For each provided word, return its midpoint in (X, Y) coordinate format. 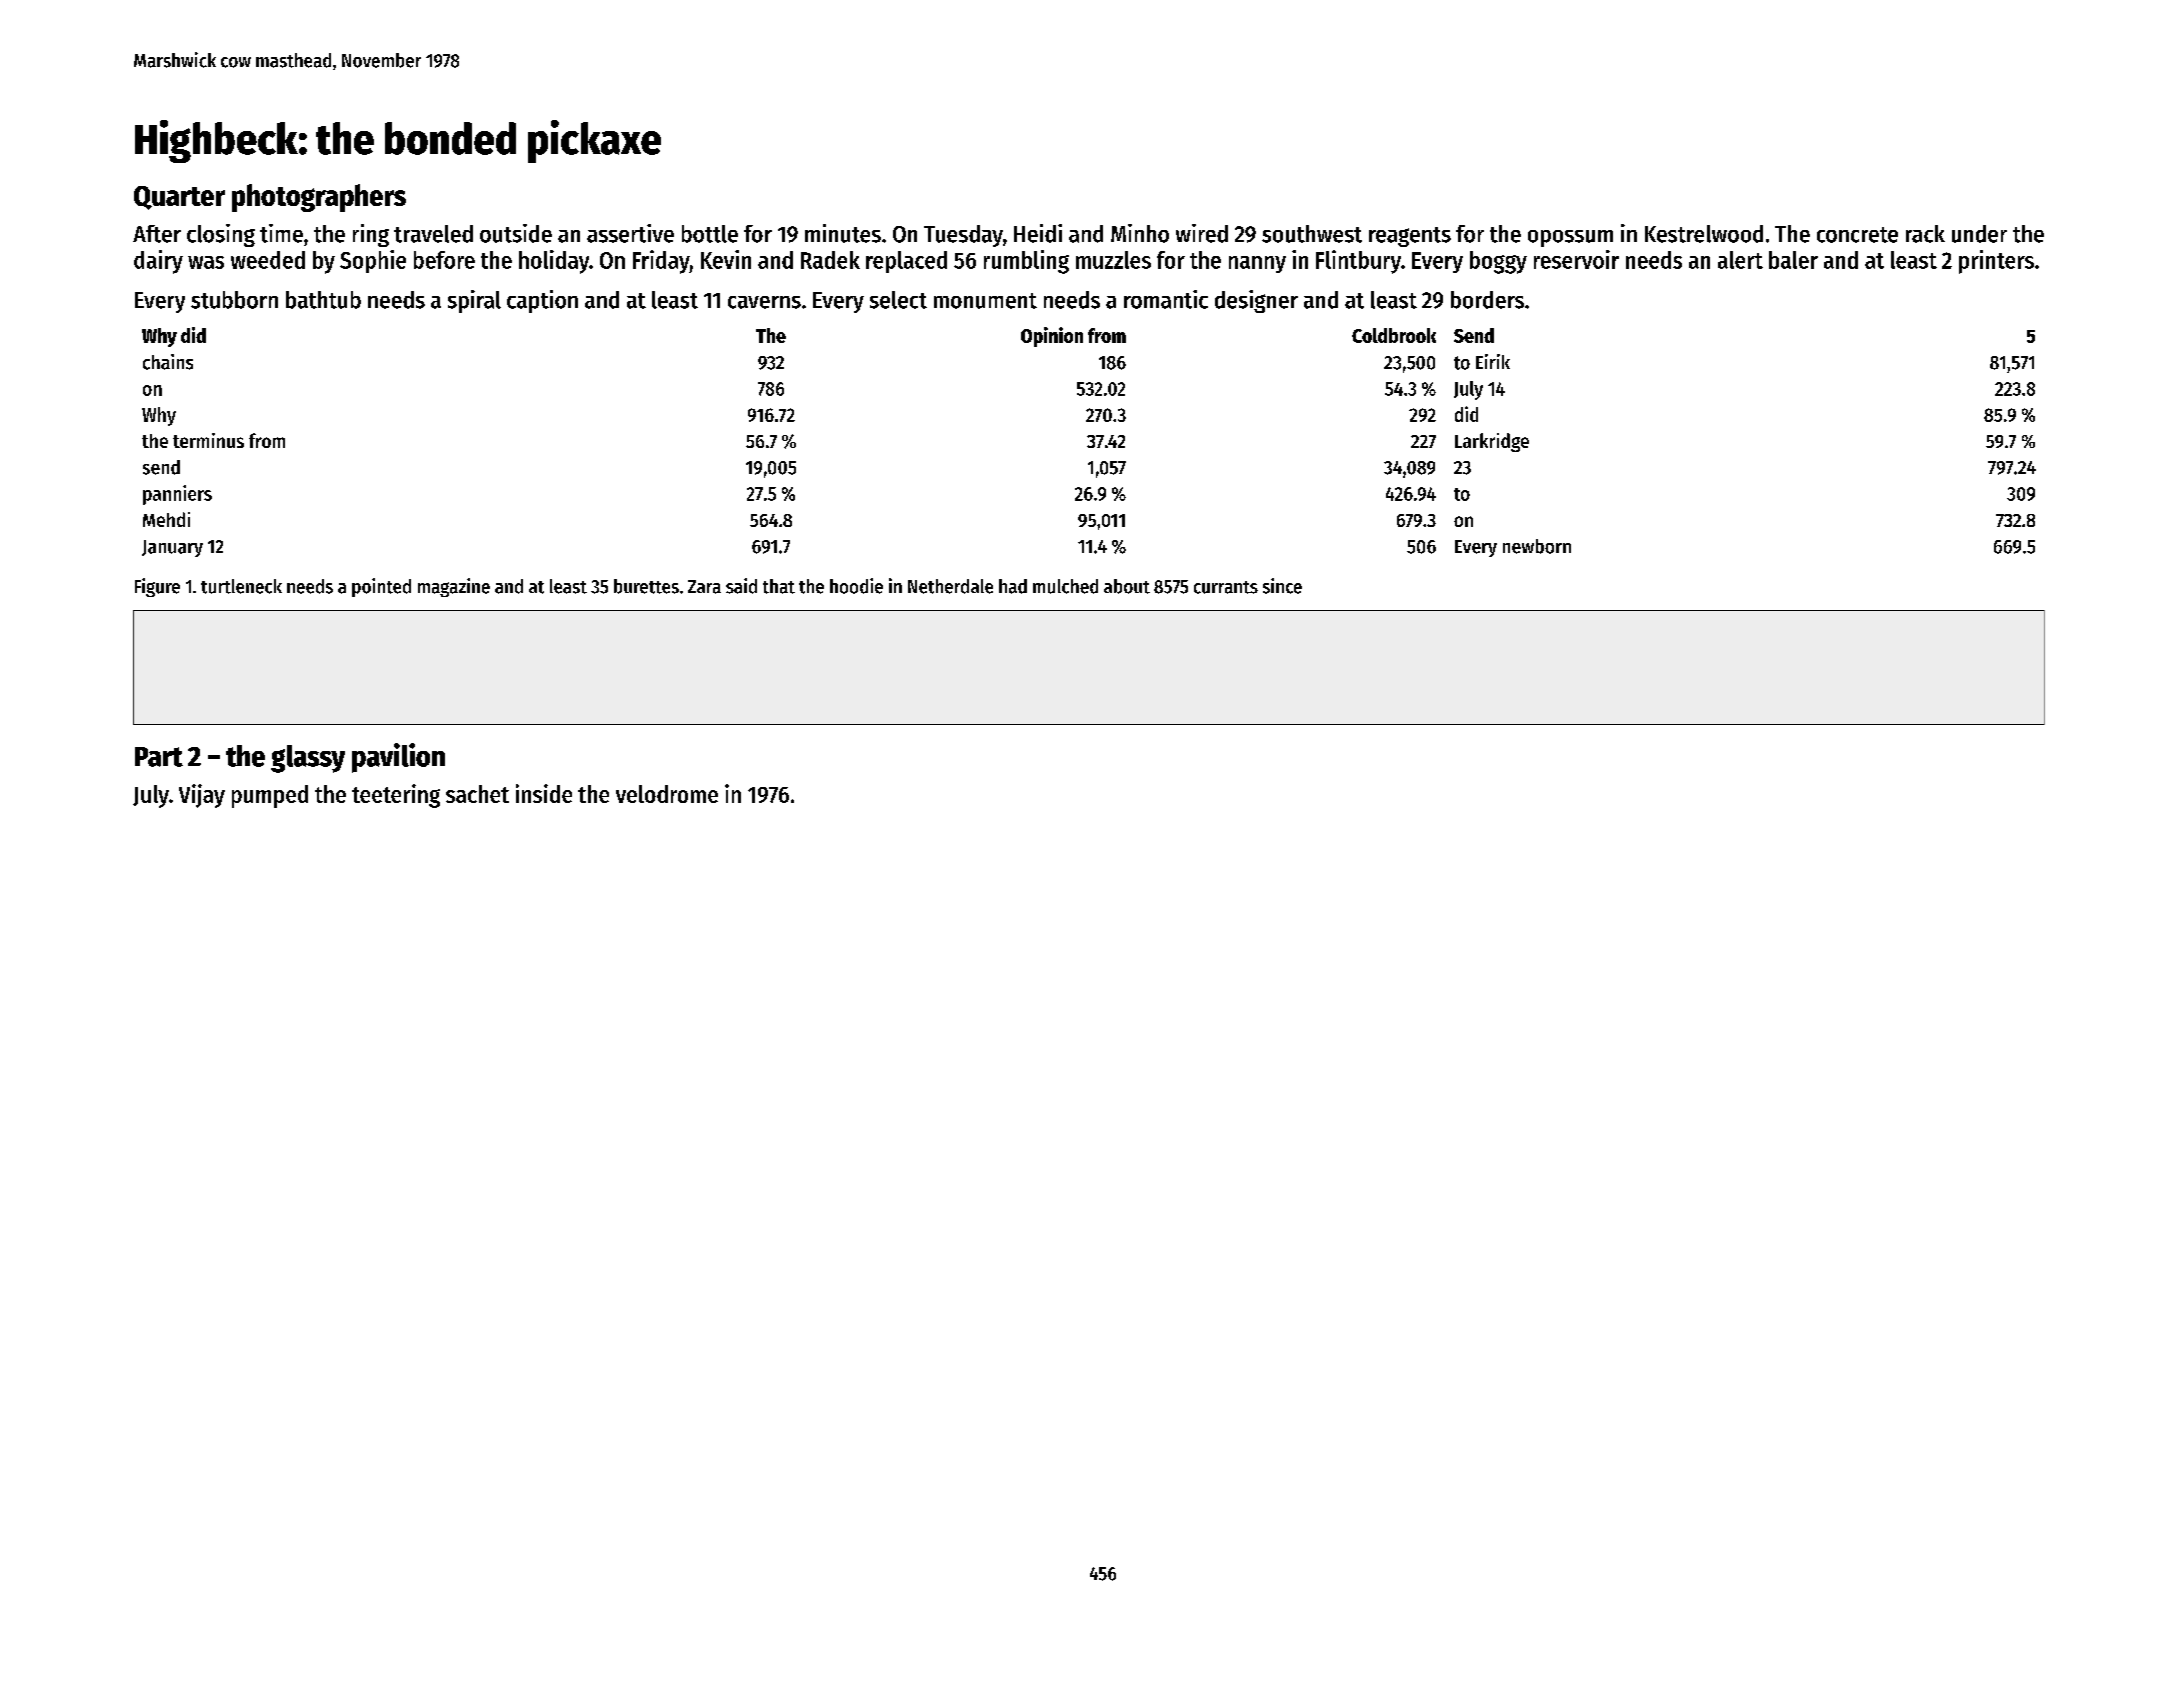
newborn (1537, 546)
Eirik (1493, 361)
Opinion (1052, 337)
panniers (177, 495)
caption (542, 301)
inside (544, 793)
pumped (270, 796)
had (1013, 586)
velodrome (667, 794)
